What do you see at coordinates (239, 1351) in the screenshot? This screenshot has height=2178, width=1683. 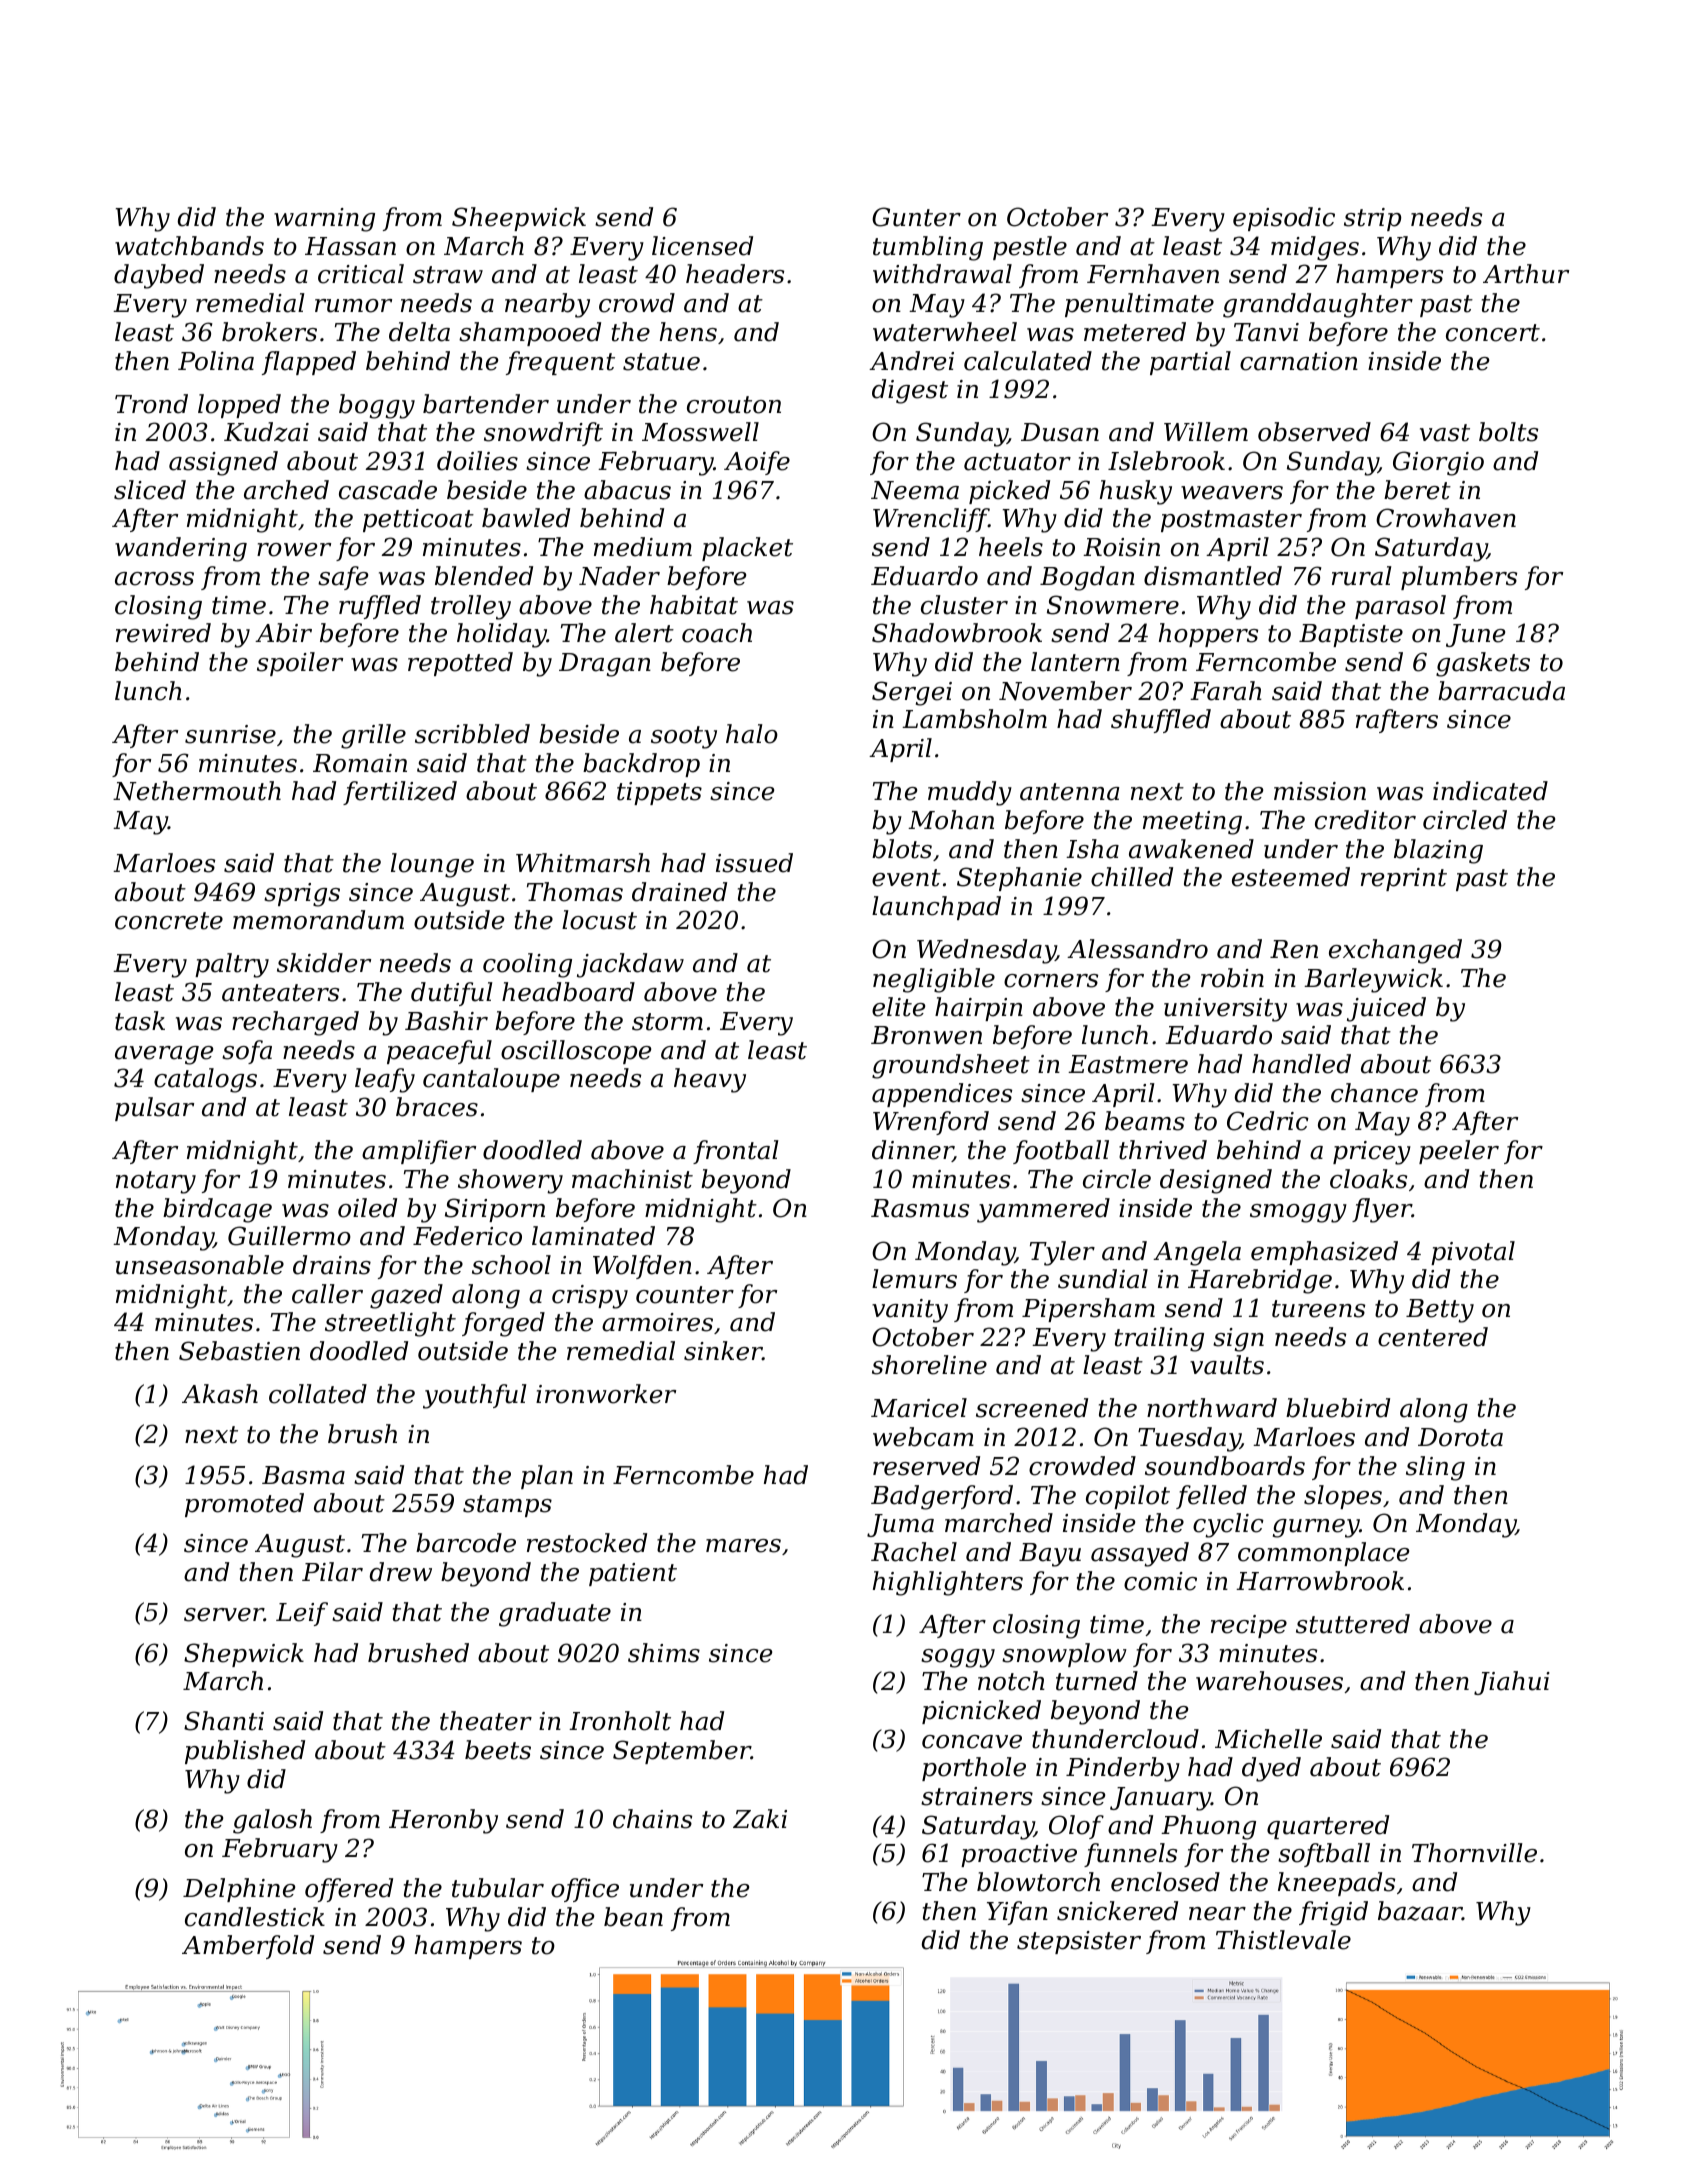 I see `Sebastien` at bounding box center [239, 1351].
